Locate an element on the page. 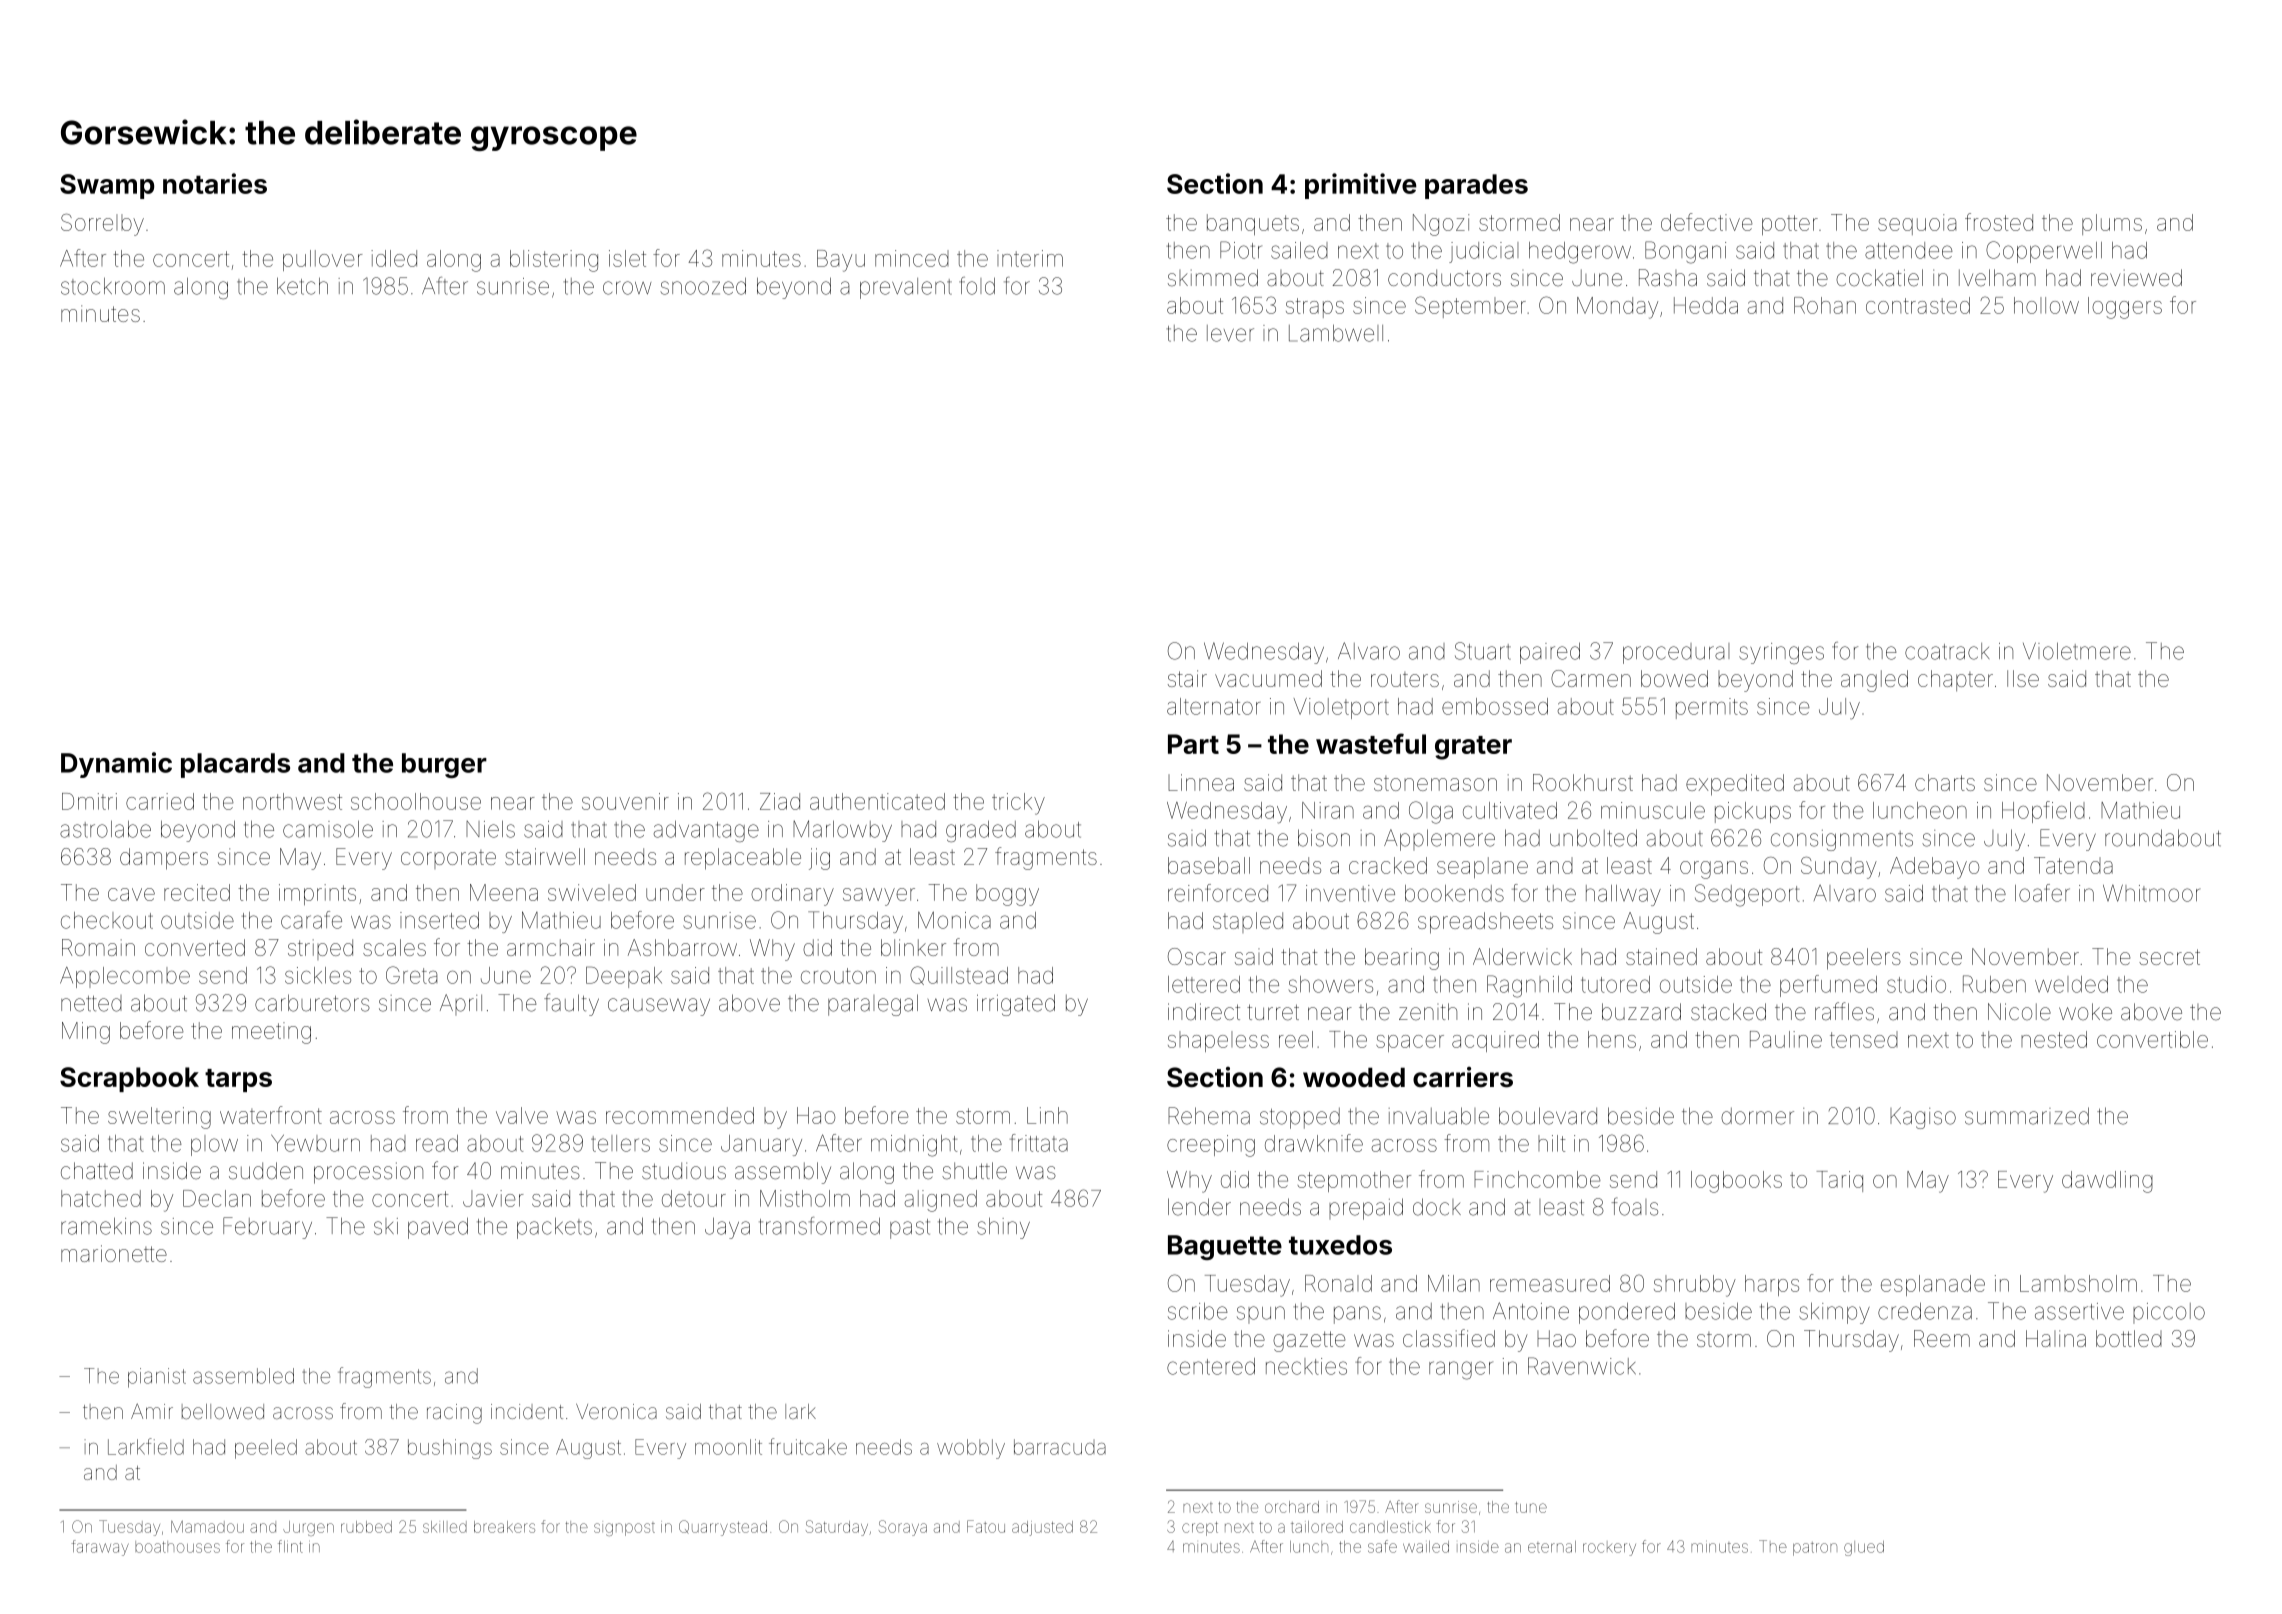 The width and height of the image is (2282, 1614). raffles is located at coordinates (1844, 1011).
